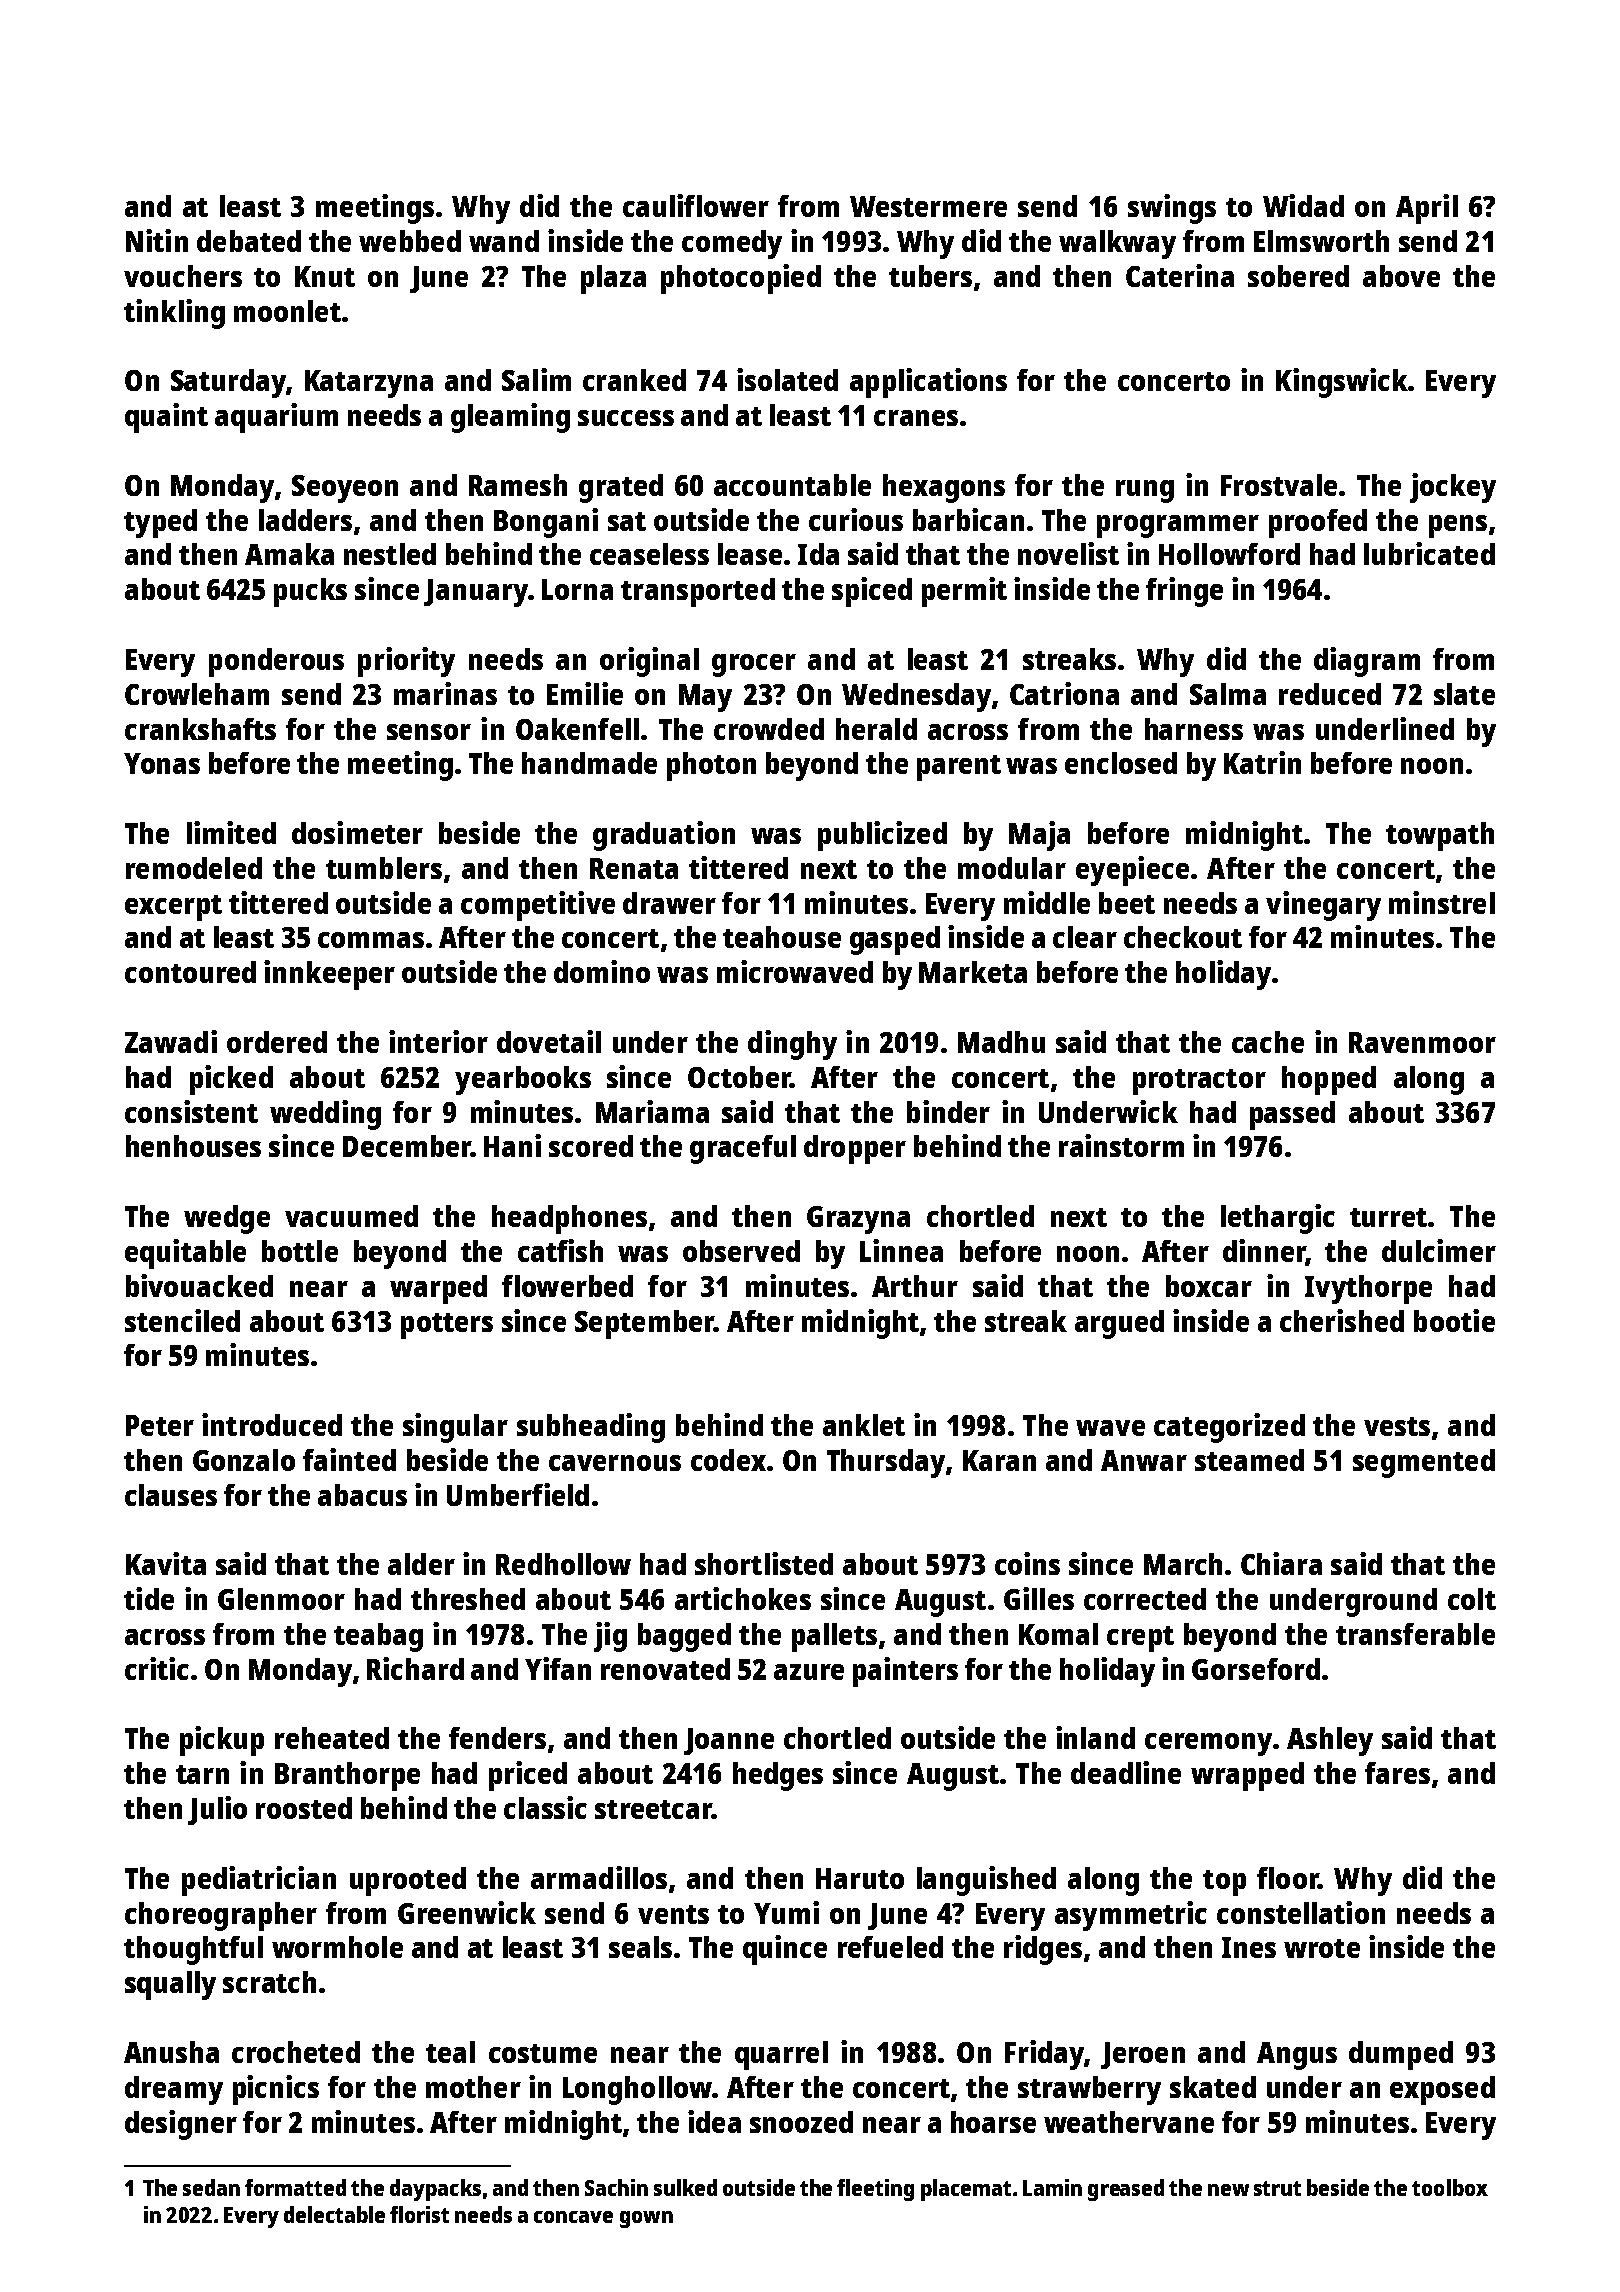 The height and width of the image is (2292, 1620). Describe the element at coordinates (211, 2187) in the image. I see `sedan` at that location.
